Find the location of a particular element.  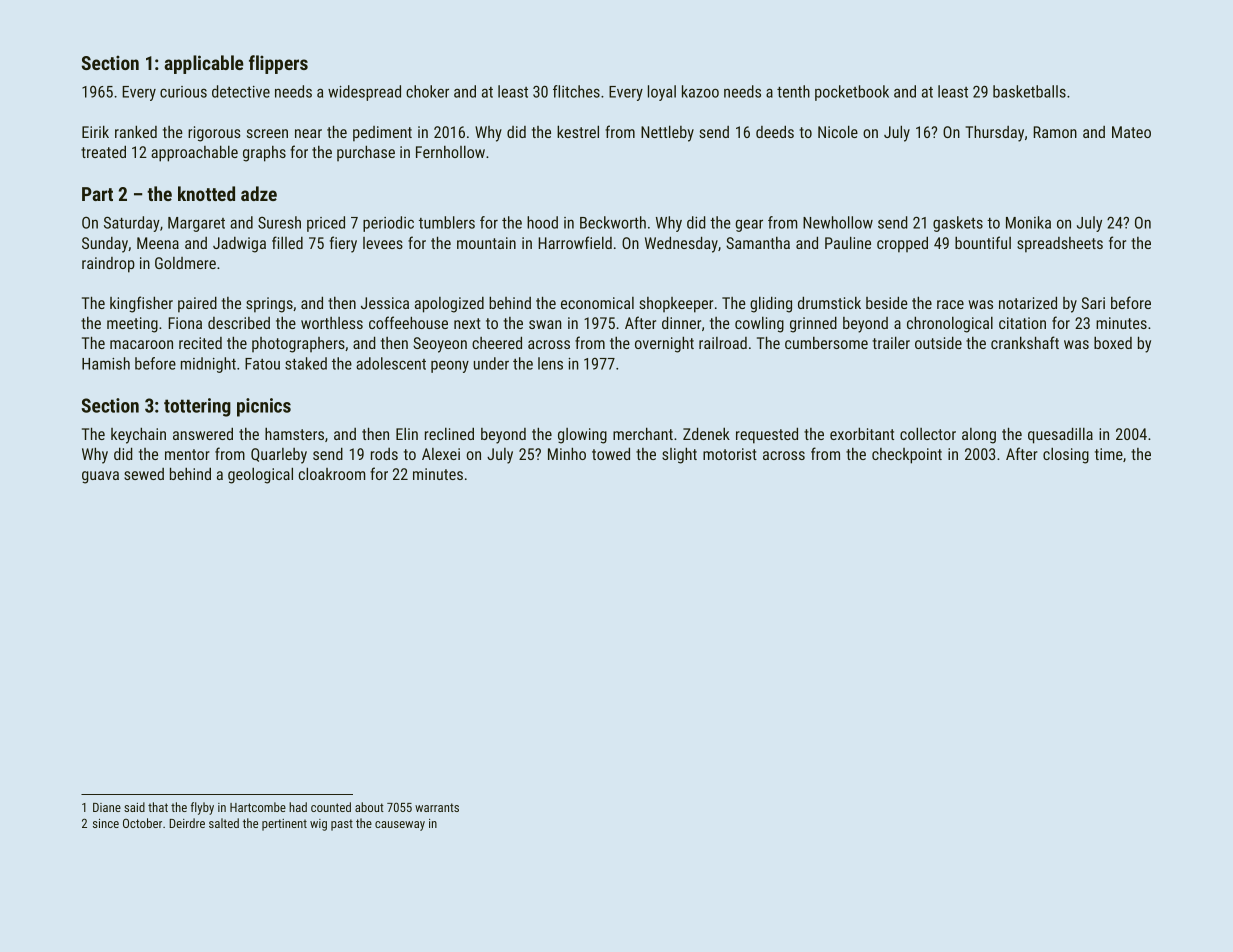

boxed is located at coordinates (1113, 343).
